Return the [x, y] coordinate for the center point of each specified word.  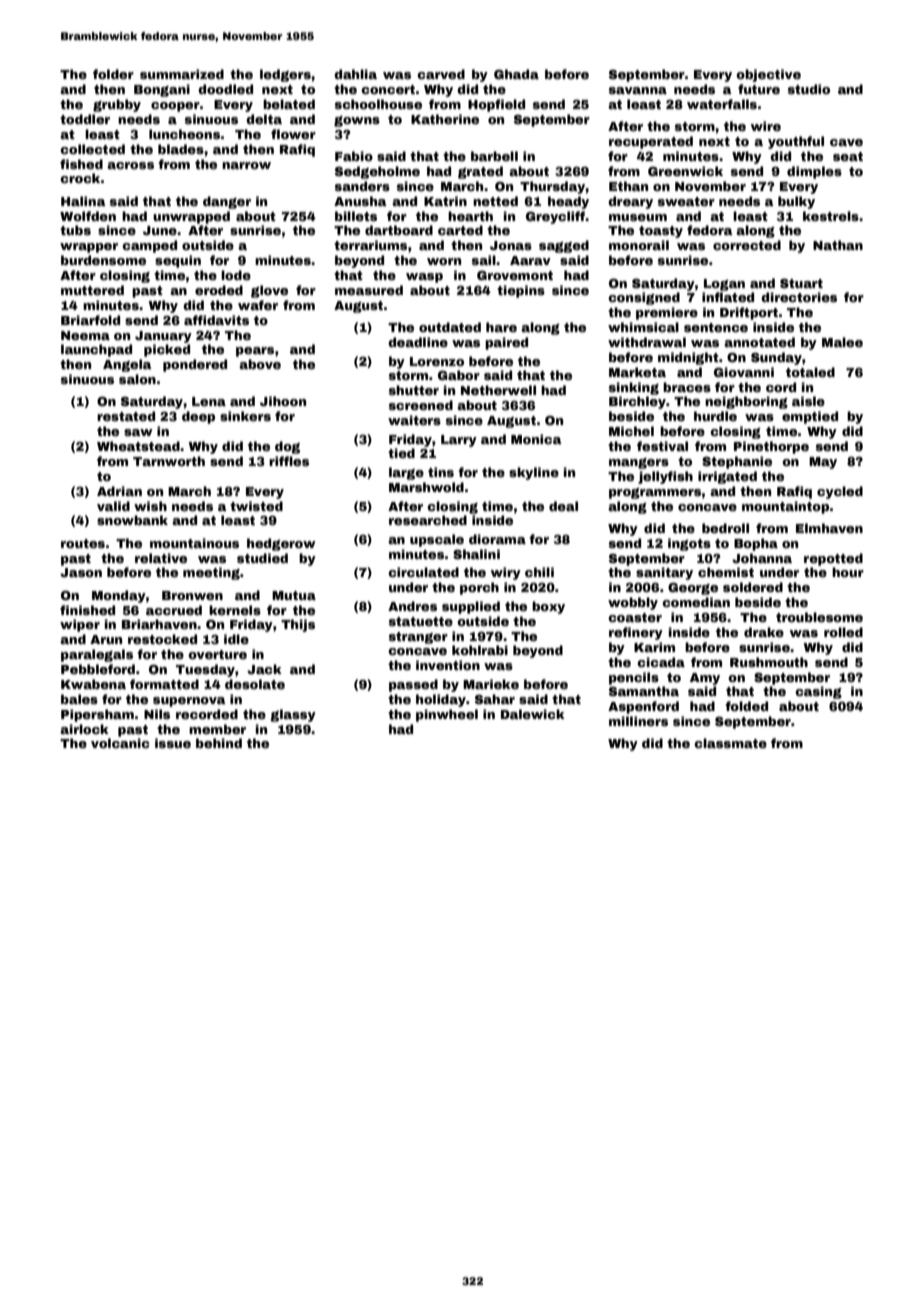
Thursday [553, 187]
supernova [189, 702]
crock [80, 178]
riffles [289, 461]
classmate [730, 743]
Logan [724, 285]
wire [766, 126]
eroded [219, 290]
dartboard [399, 230]
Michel [631, 431]
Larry [459, 441]
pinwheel [447, 715]
